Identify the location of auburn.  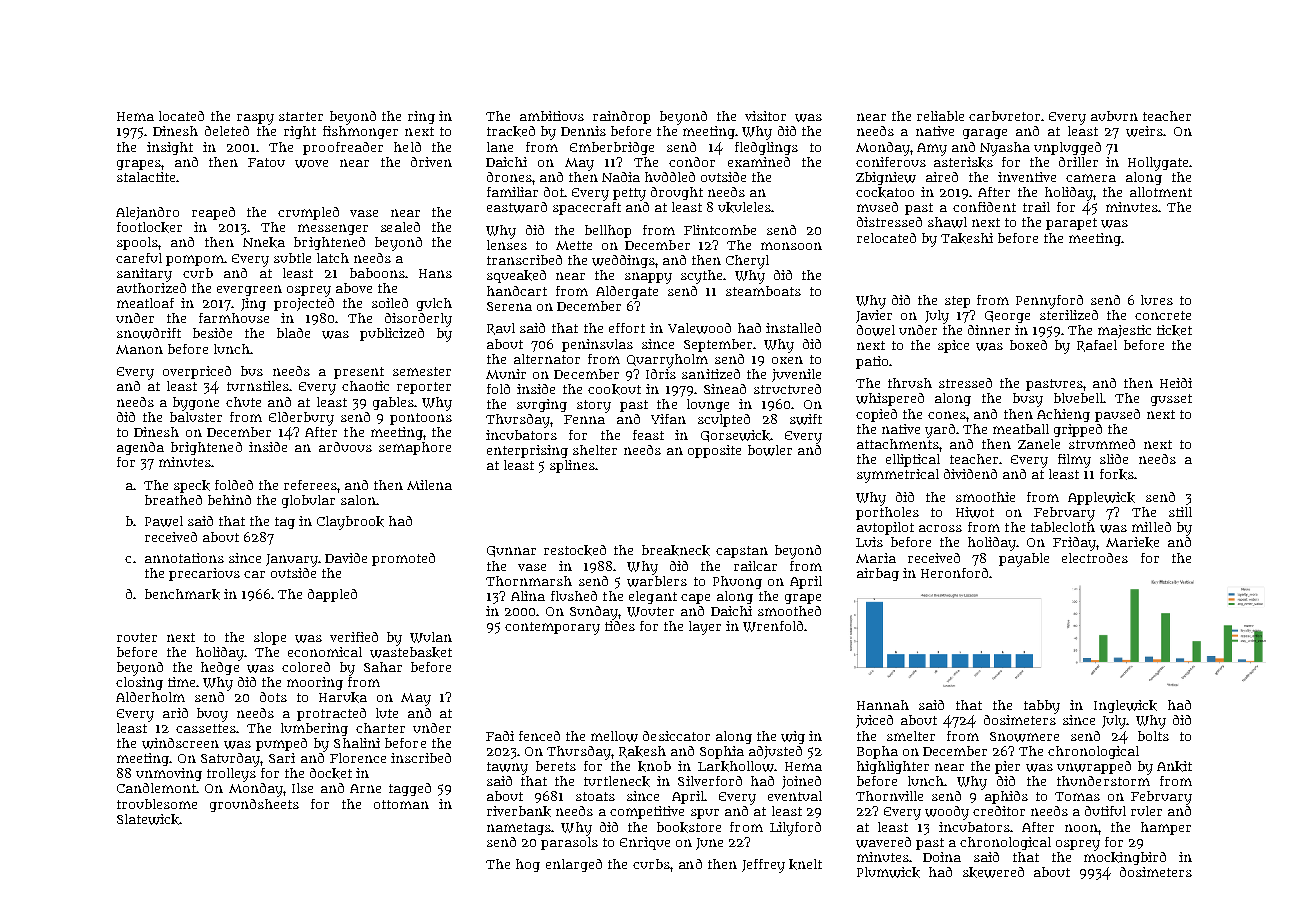
(1114, 116).
